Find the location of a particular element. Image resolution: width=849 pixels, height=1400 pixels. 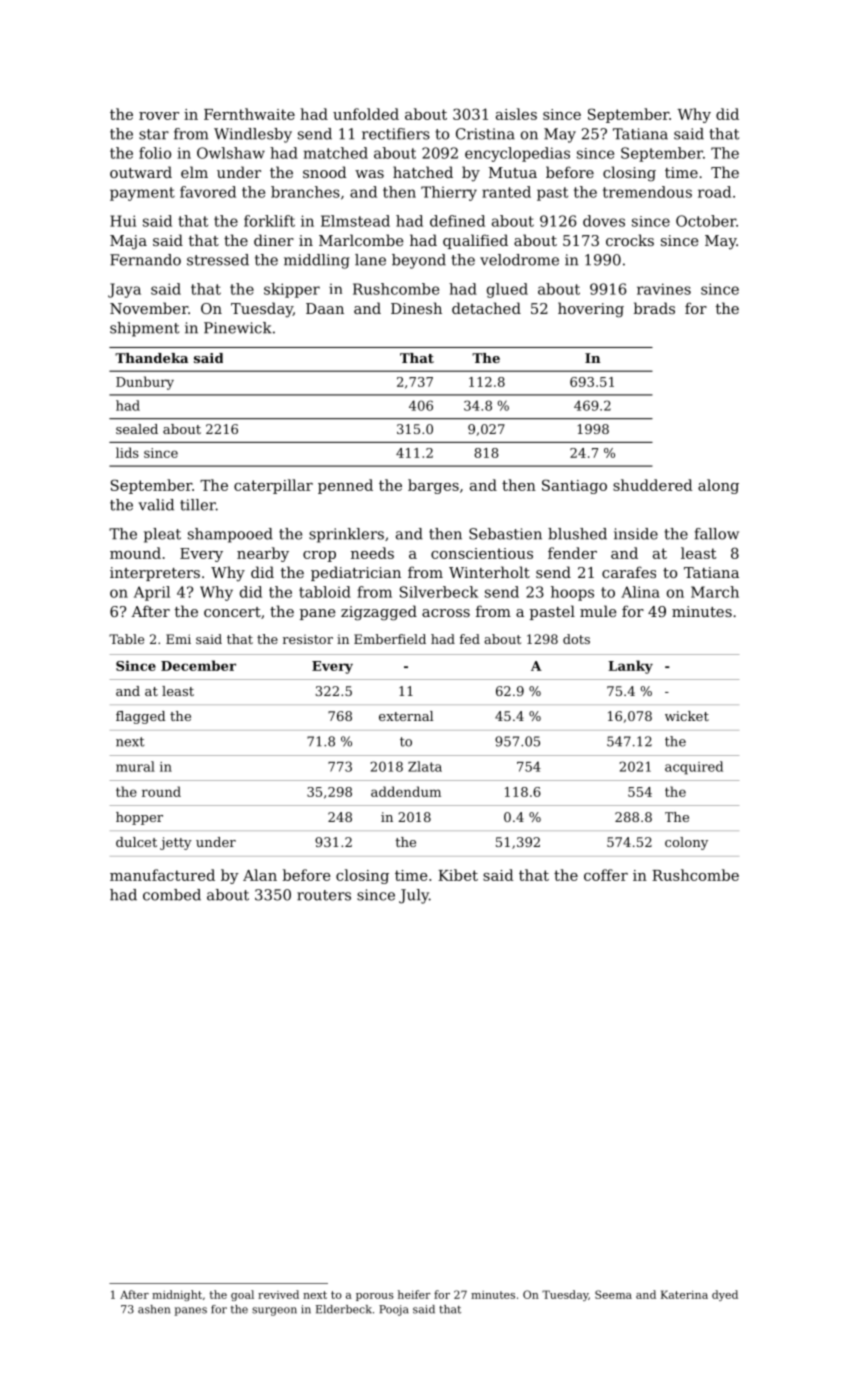

external is located at coordinates (406, 716).
